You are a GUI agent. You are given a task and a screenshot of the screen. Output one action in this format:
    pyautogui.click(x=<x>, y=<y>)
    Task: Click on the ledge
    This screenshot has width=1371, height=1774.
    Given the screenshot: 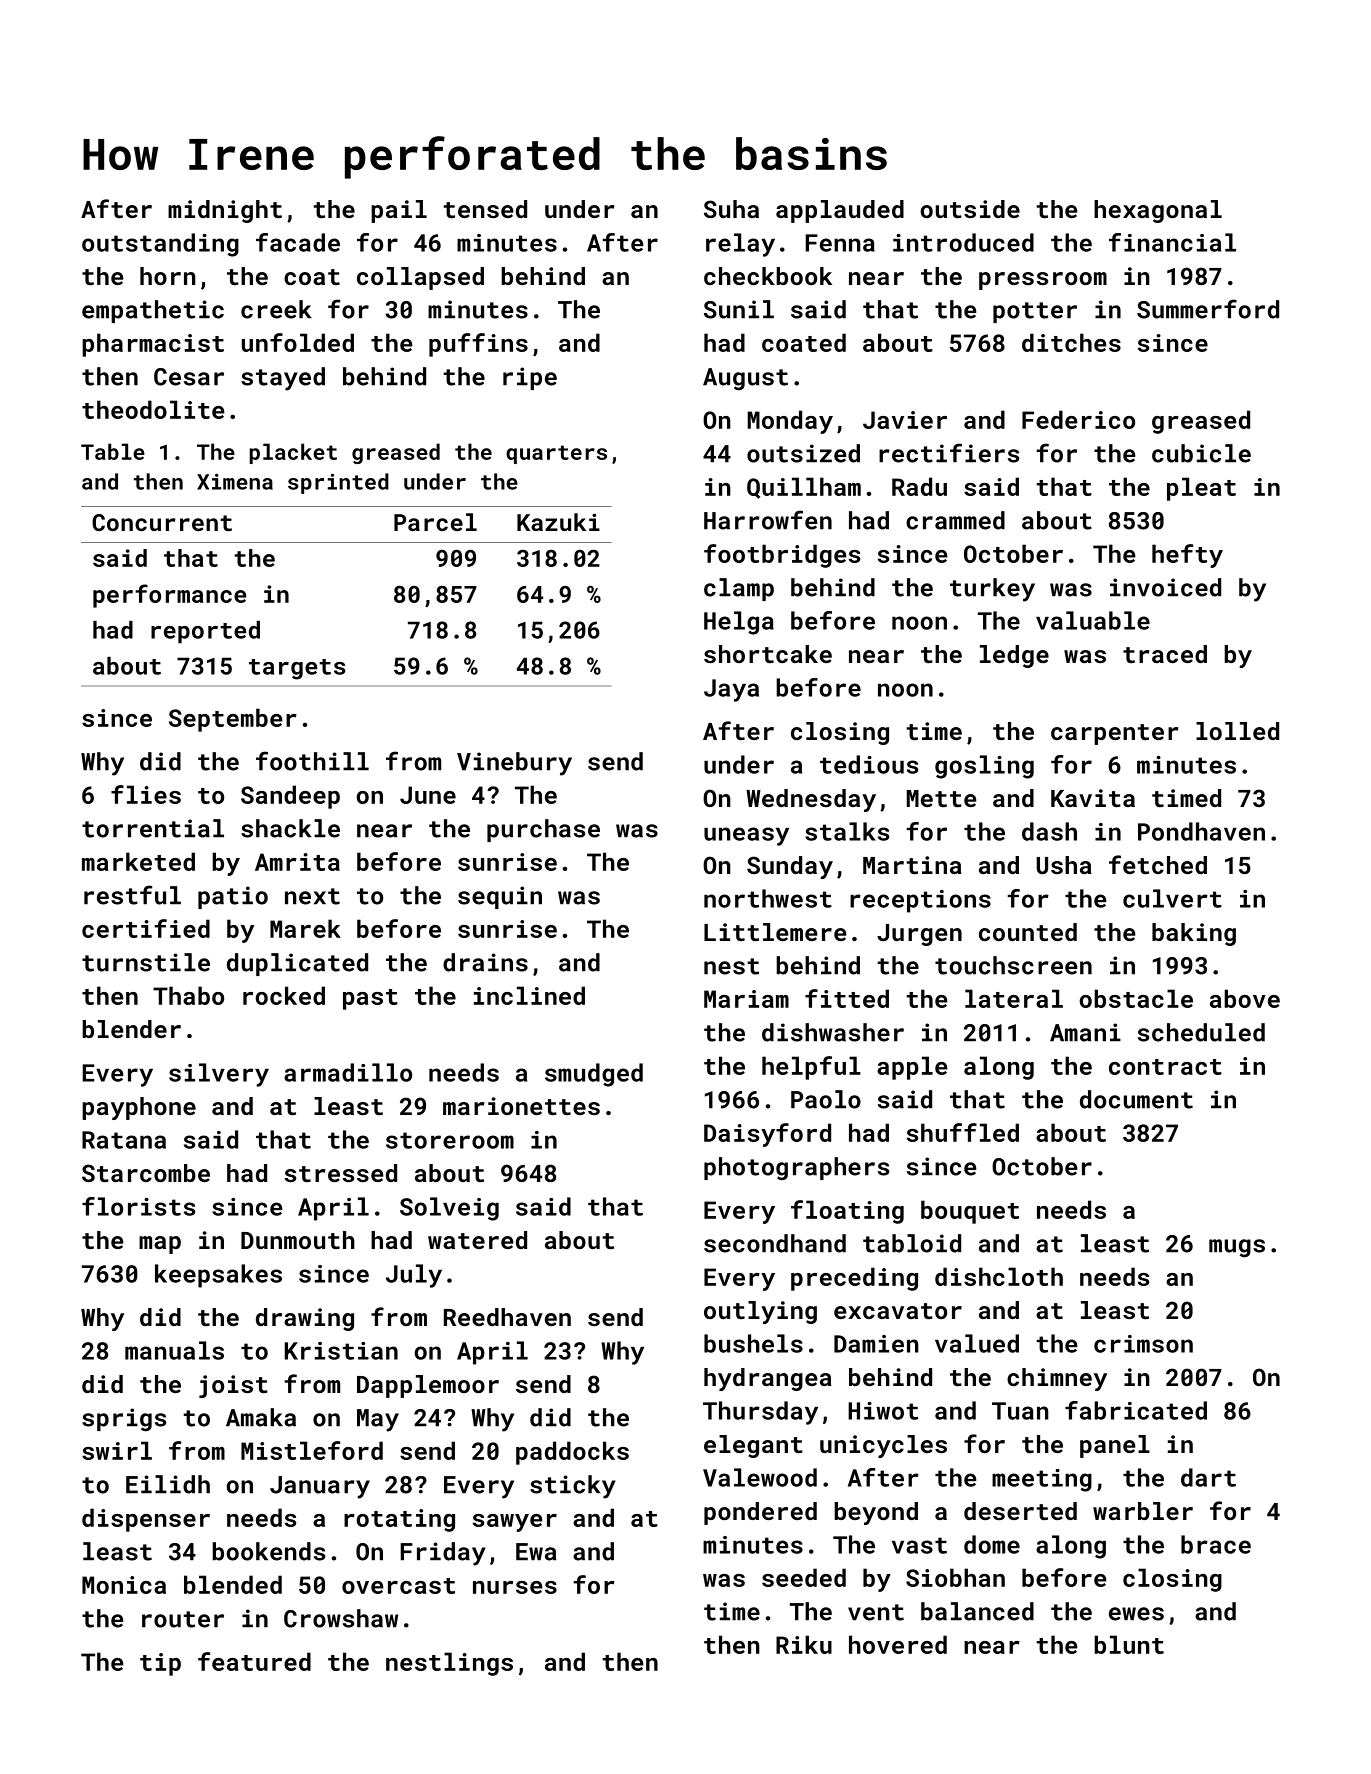 What is the action you would take?
    pyautogui.click(x=1014, y=656)
